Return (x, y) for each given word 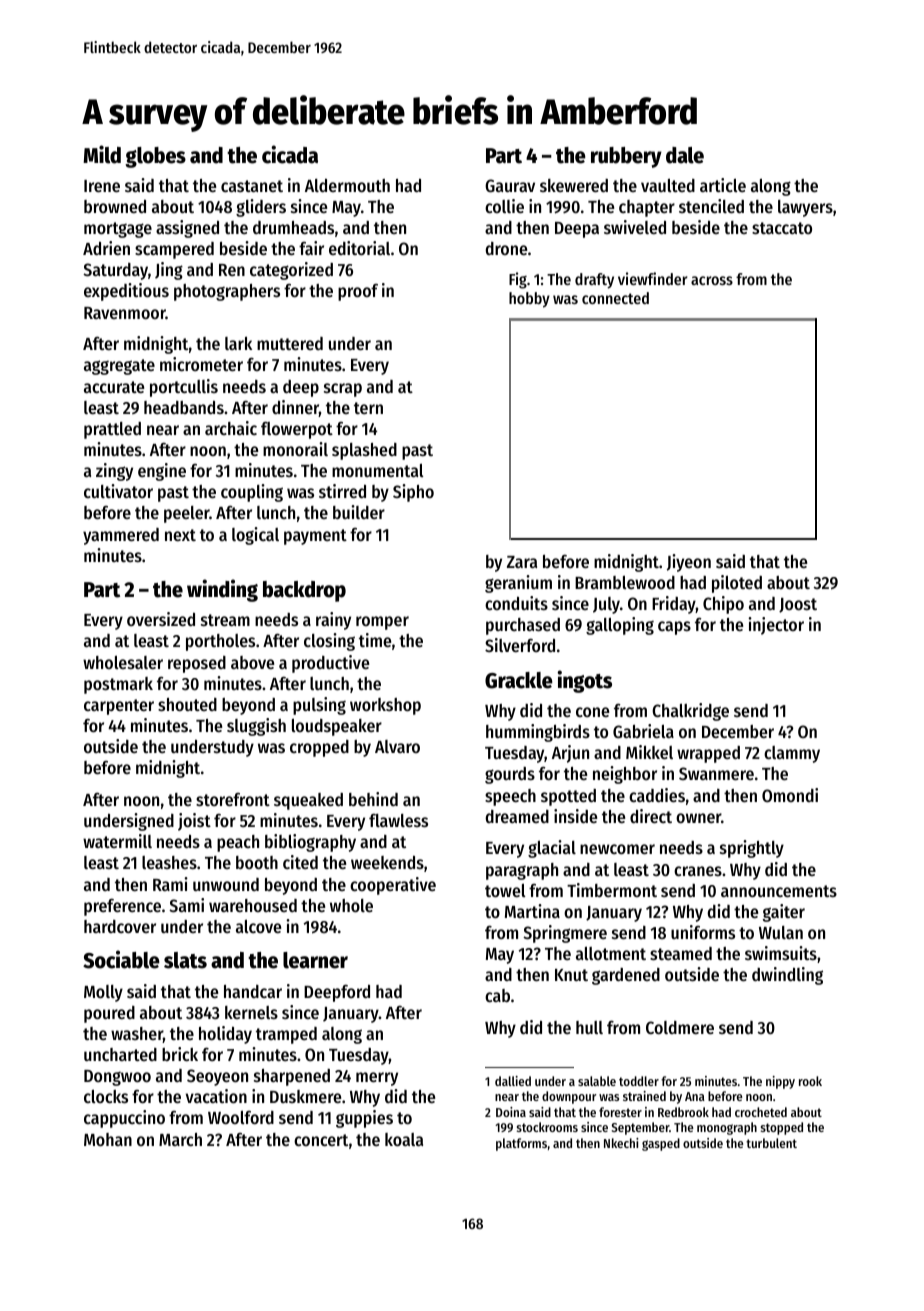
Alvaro (397, 746)
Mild (102, 154)
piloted (737, 584)
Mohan (108, 1139)
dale (685, 155)
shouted (187, 704)
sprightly (752, 849)
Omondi (790, 795)
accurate (114, 387)
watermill (117, 841)
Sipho (413, 493)
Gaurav (510, 185)
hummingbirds (538, 733)
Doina (511, 1112)
